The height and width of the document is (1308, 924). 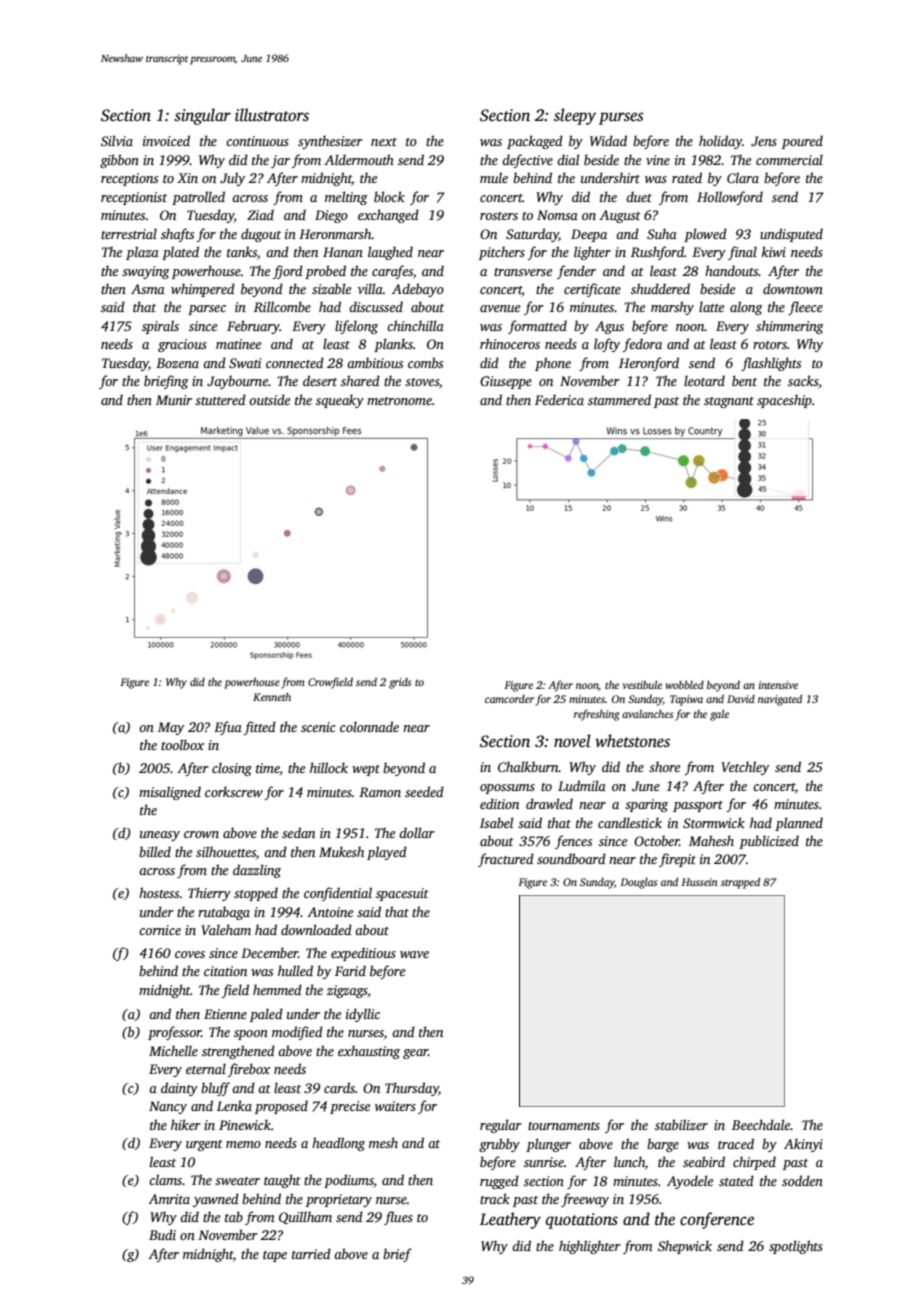 I want to click on sacks, so click(x=803, y=382).
